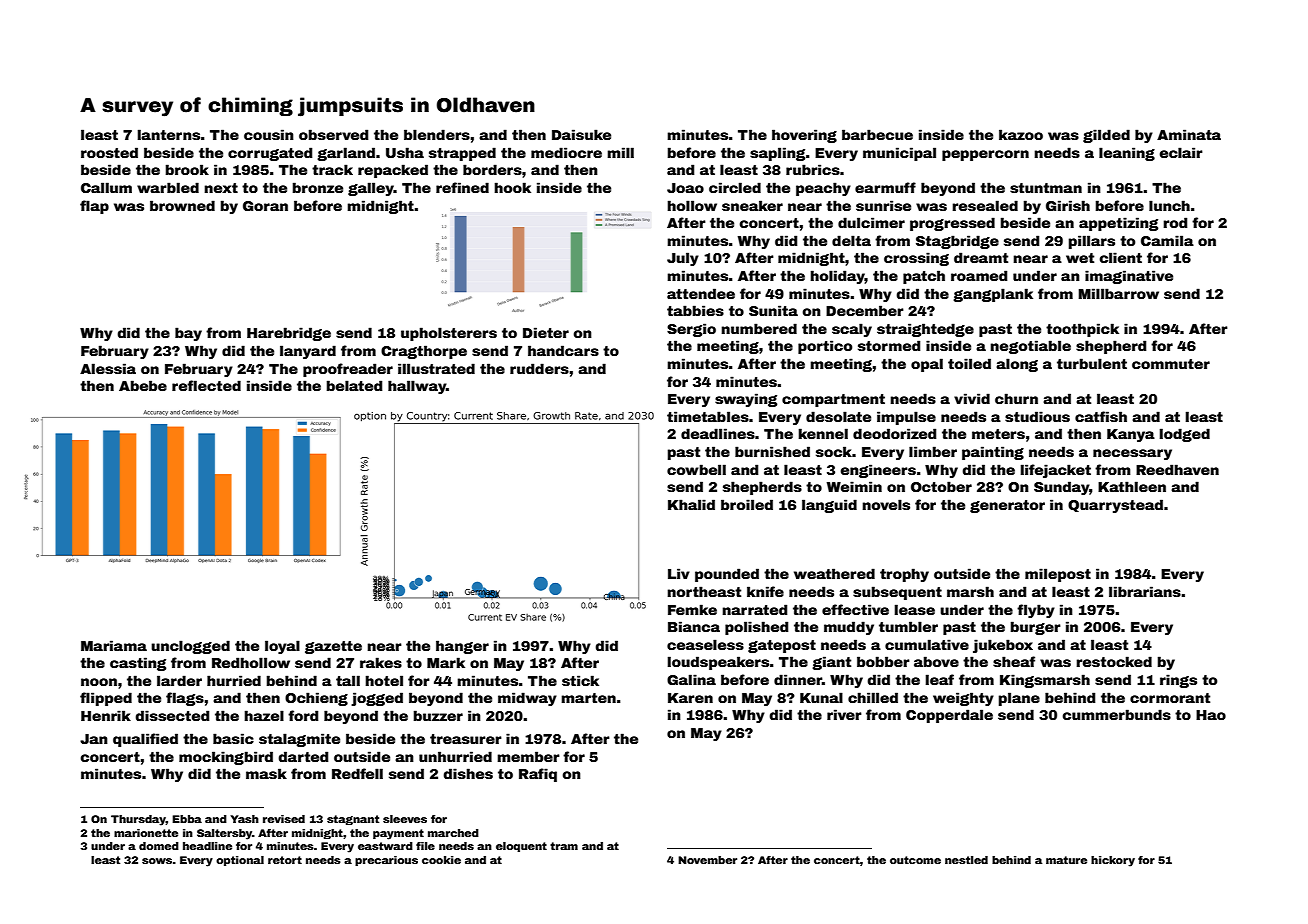 This image has height=924, width=1308. Describe the element at coordinates (285, 860) in the image. I see `retort` at that location.
